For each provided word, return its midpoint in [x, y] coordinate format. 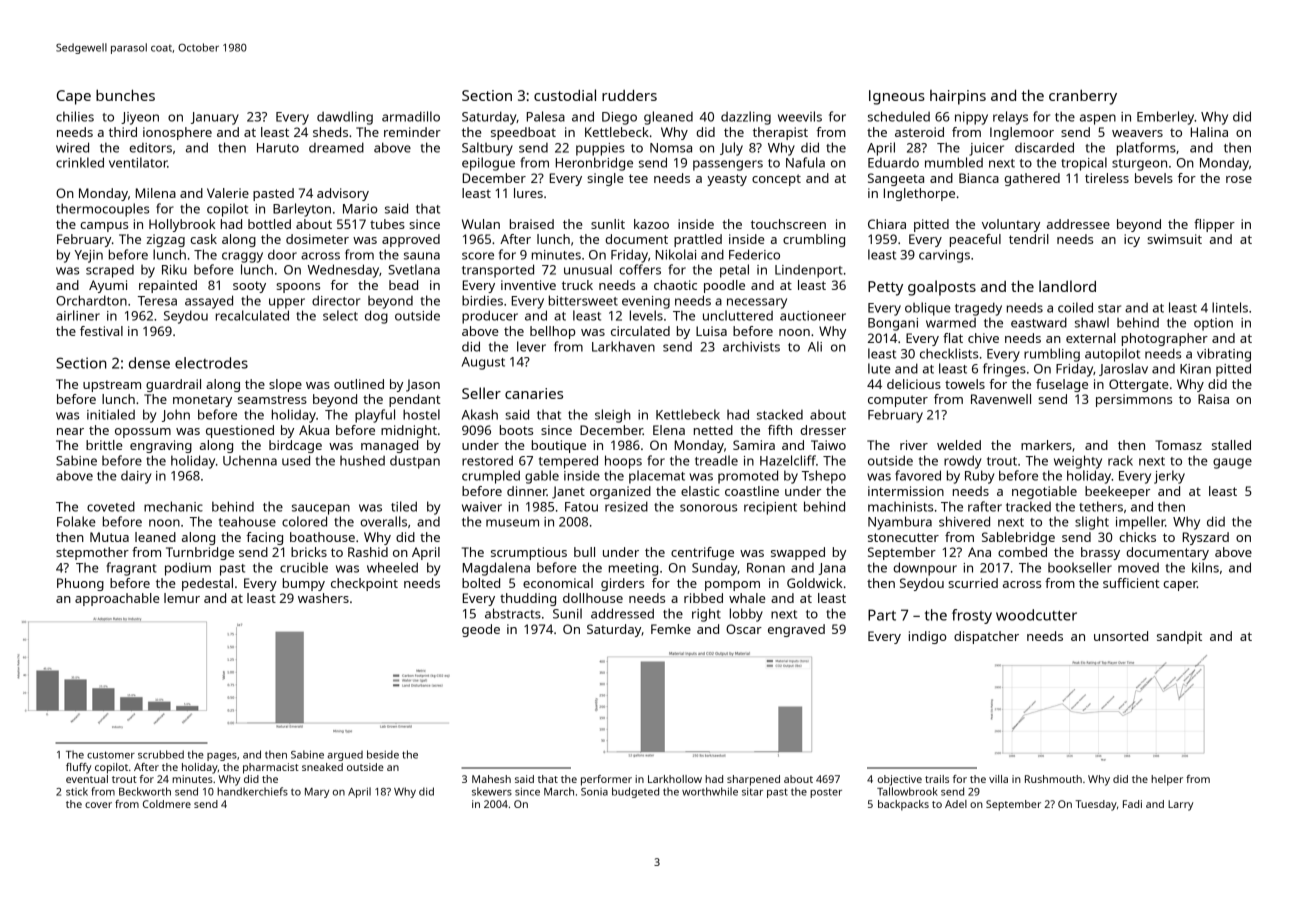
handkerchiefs [252, 791]
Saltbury [487, 149]
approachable [117, 599]
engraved [796, 630]
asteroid [919, 132]
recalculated [252, 315]
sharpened [753, 780]
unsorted [1121, 636]
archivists [751, 347]
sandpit [1179, 637]
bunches [125, 95]
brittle [104, 445]
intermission [906, 491]
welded [959, 445]
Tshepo [824, 477]
